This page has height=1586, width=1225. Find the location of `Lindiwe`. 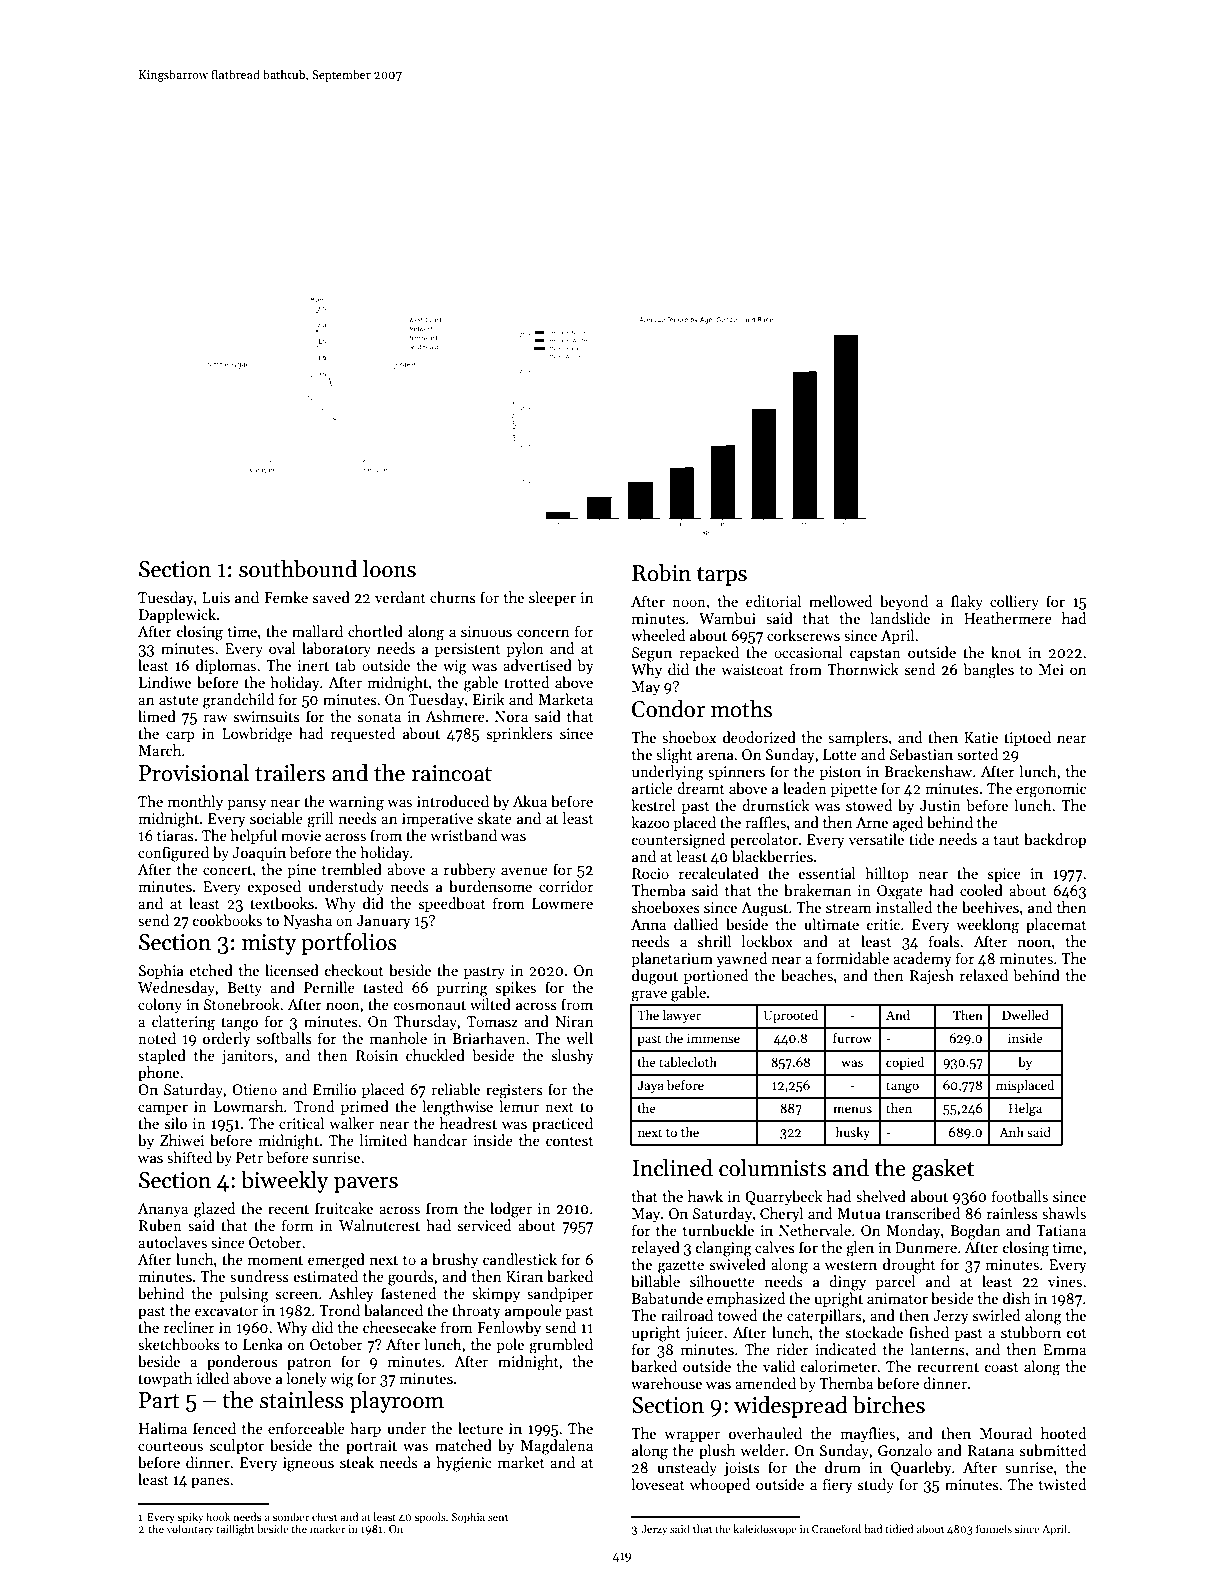

Lindiwe is located at coordinates (165, 682).
